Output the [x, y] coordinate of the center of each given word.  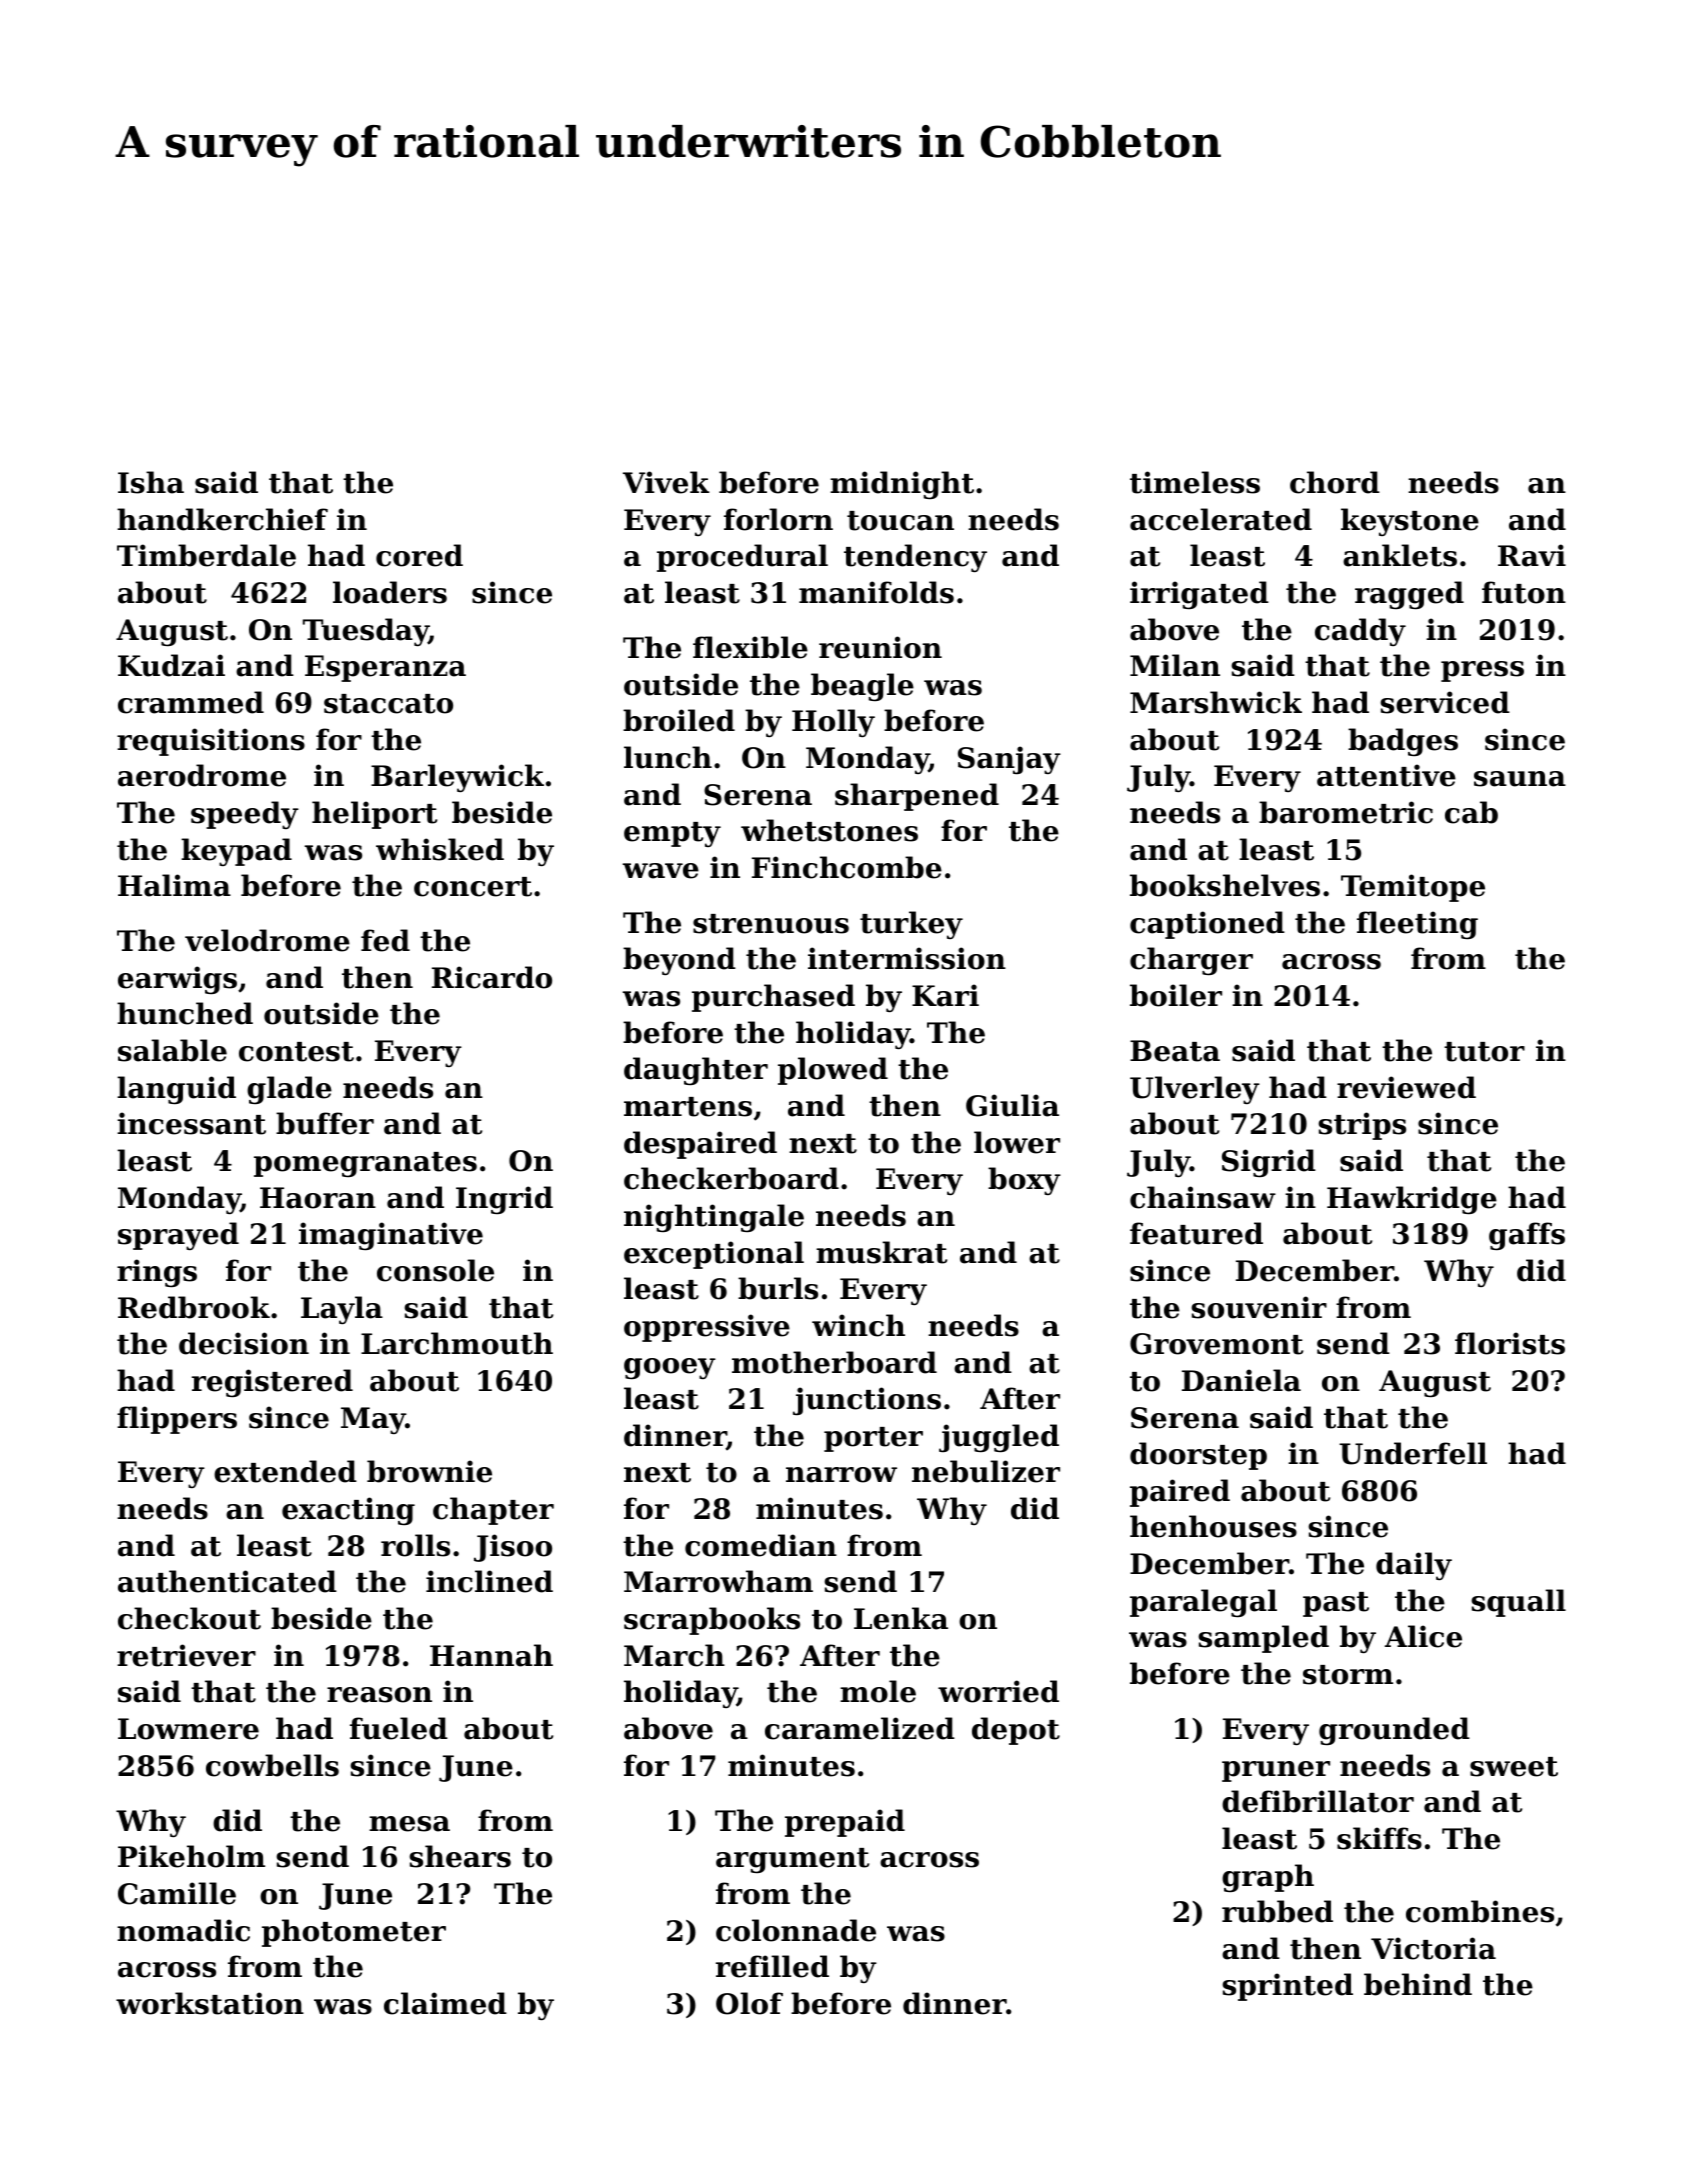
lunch [668, 757]
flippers [177, 1420]
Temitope [1413, 888]
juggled [999, 1438]
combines [1480, 1911]
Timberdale [206, 555]
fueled [399, 1728]
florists [1510, 1343]
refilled [772, 1966]
